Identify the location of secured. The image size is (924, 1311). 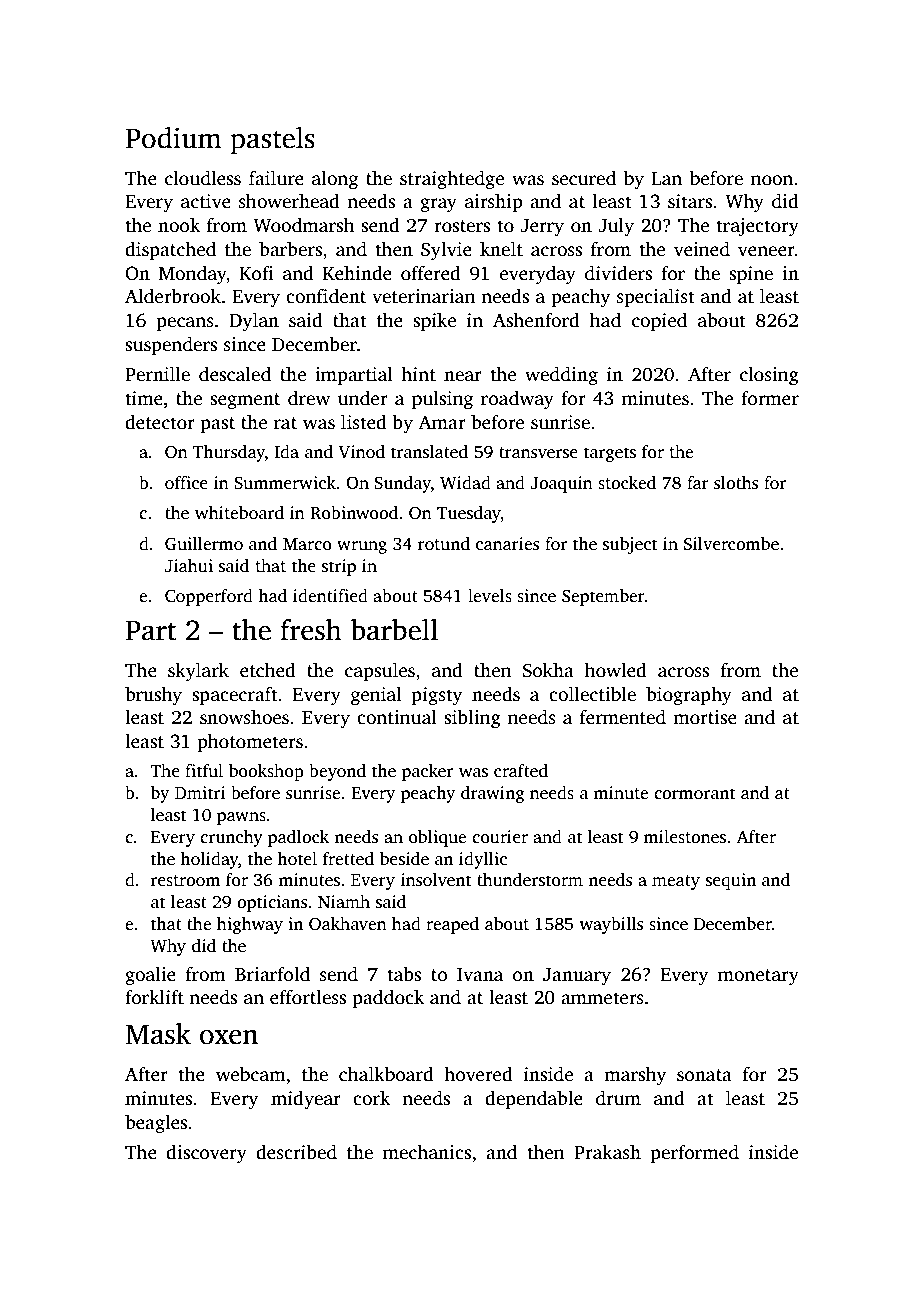
(584, 178).
